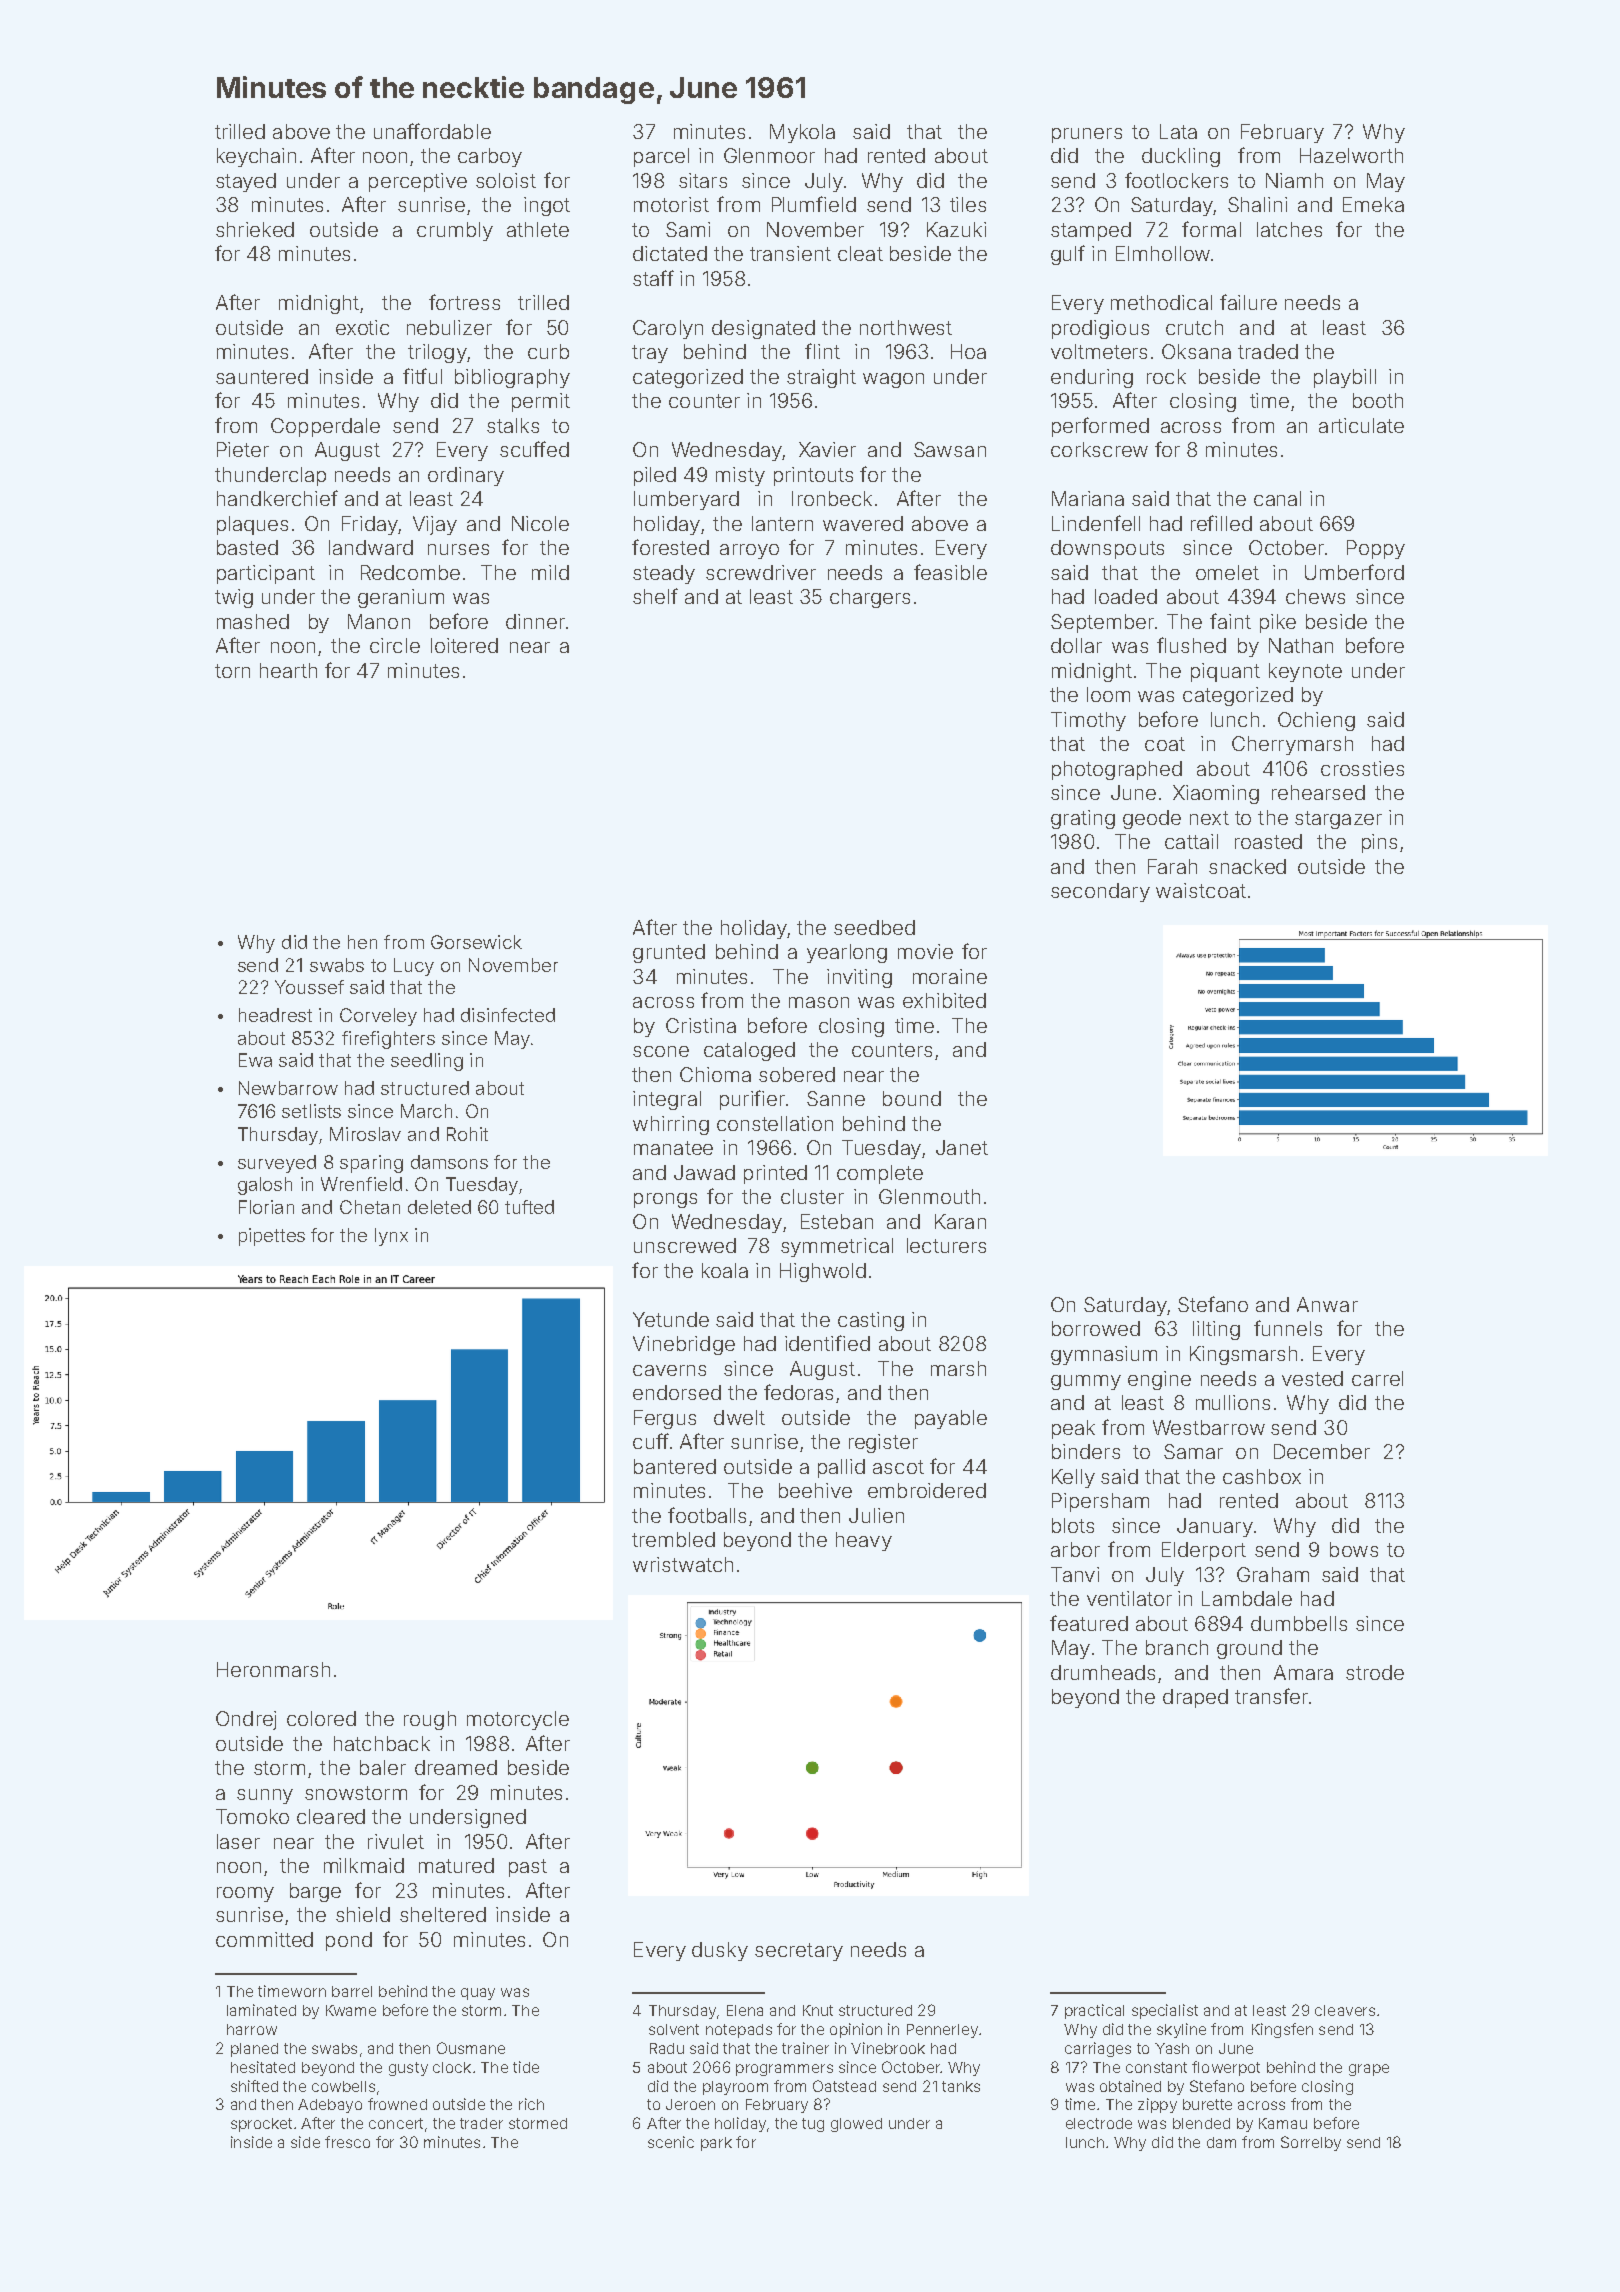  What do you see at coordinates (763, 329) in the image?
I see `designated` at bounding box center [763, 329].
